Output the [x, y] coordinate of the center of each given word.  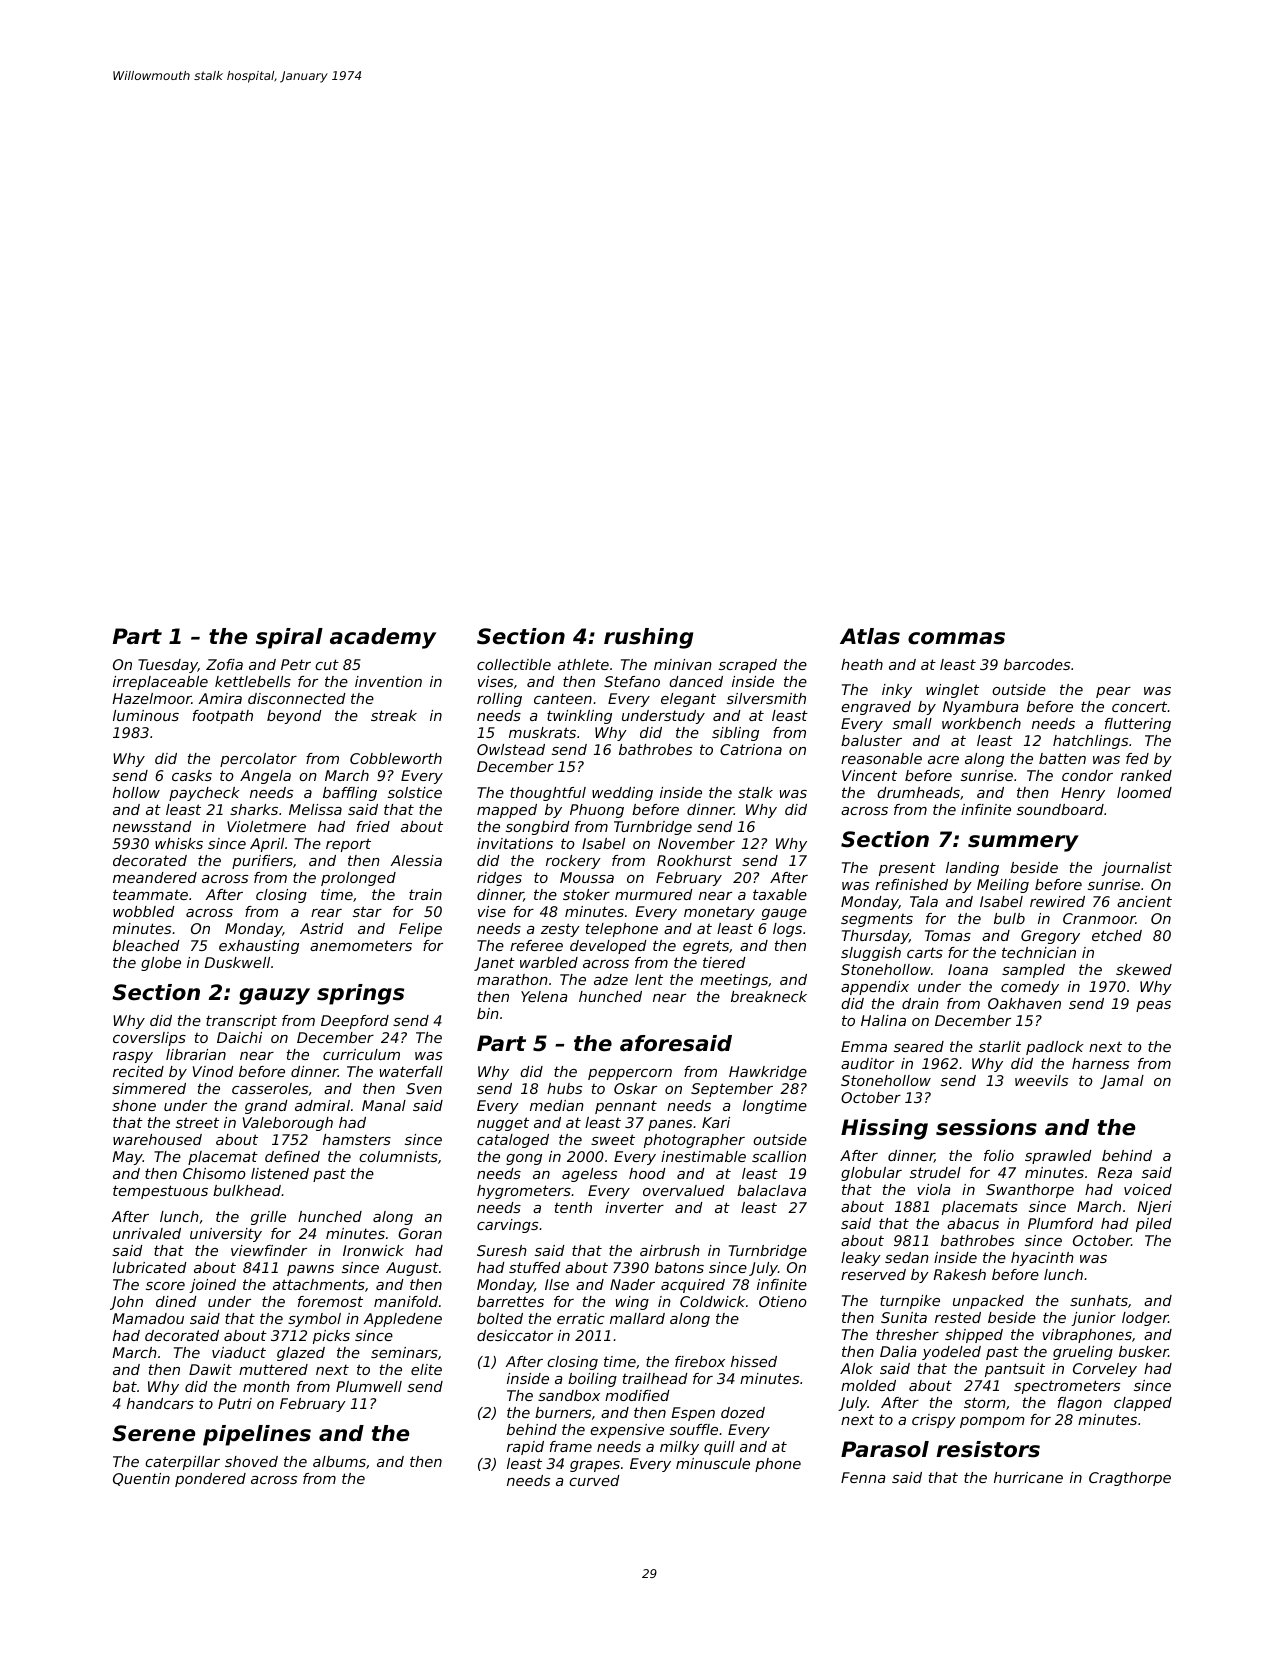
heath [862, 664]
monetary [719, 913]
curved [594, 1480]
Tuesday [168, 666]
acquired [693, 1286]
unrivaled [147, 1233]
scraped [748, 666]
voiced [1148, 1189]
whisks [179, 843]
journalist [1136, 869]
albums [339, 1461]
